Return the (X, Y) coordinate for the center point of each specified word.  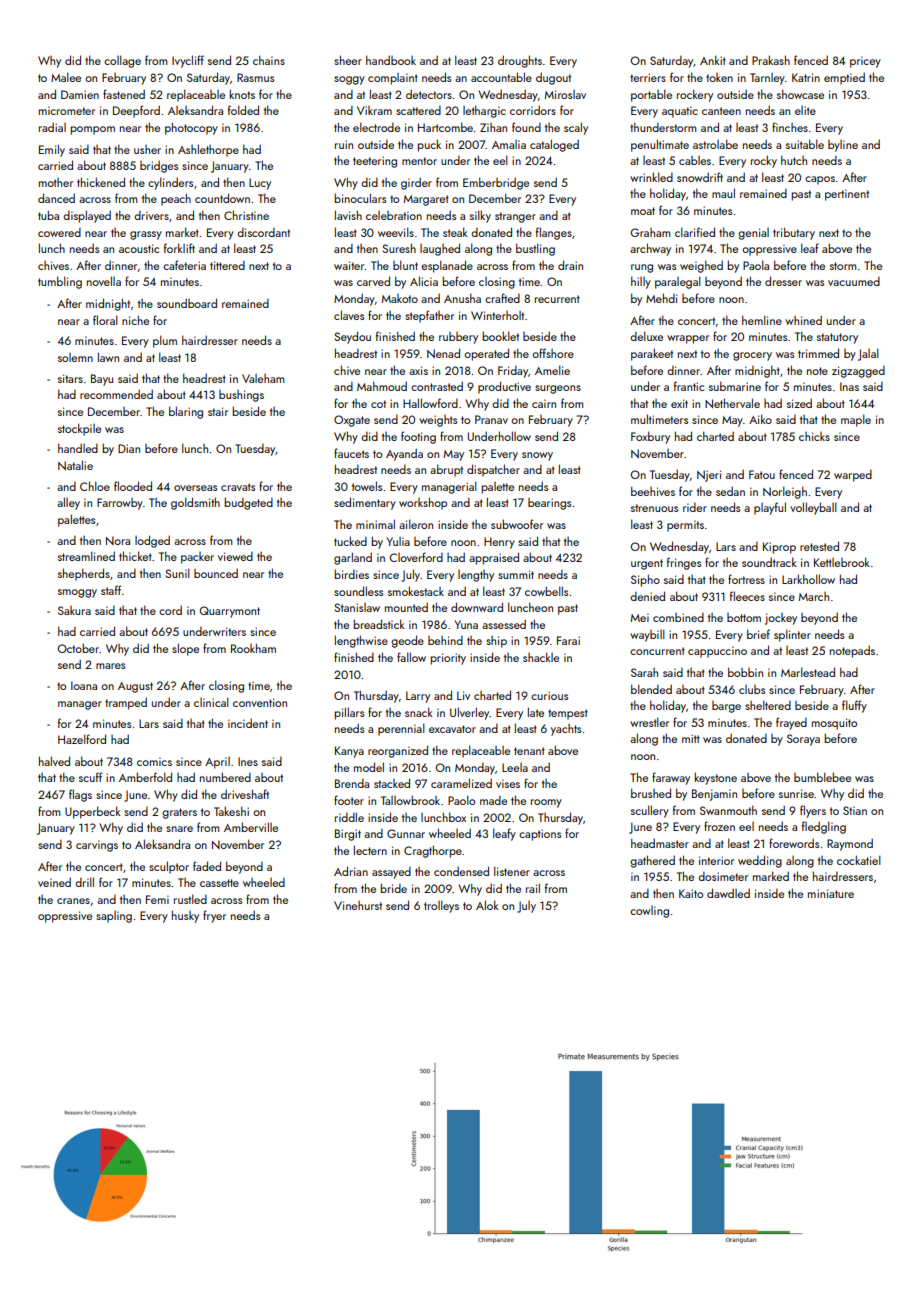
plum (165, 341)
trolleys (441, 906)
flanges (554, 233)
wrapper (688, 339)
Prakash (771, 60)
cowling (649, 912)
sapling (114, 917)
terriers (648, 77)
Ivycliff (188, 61)
